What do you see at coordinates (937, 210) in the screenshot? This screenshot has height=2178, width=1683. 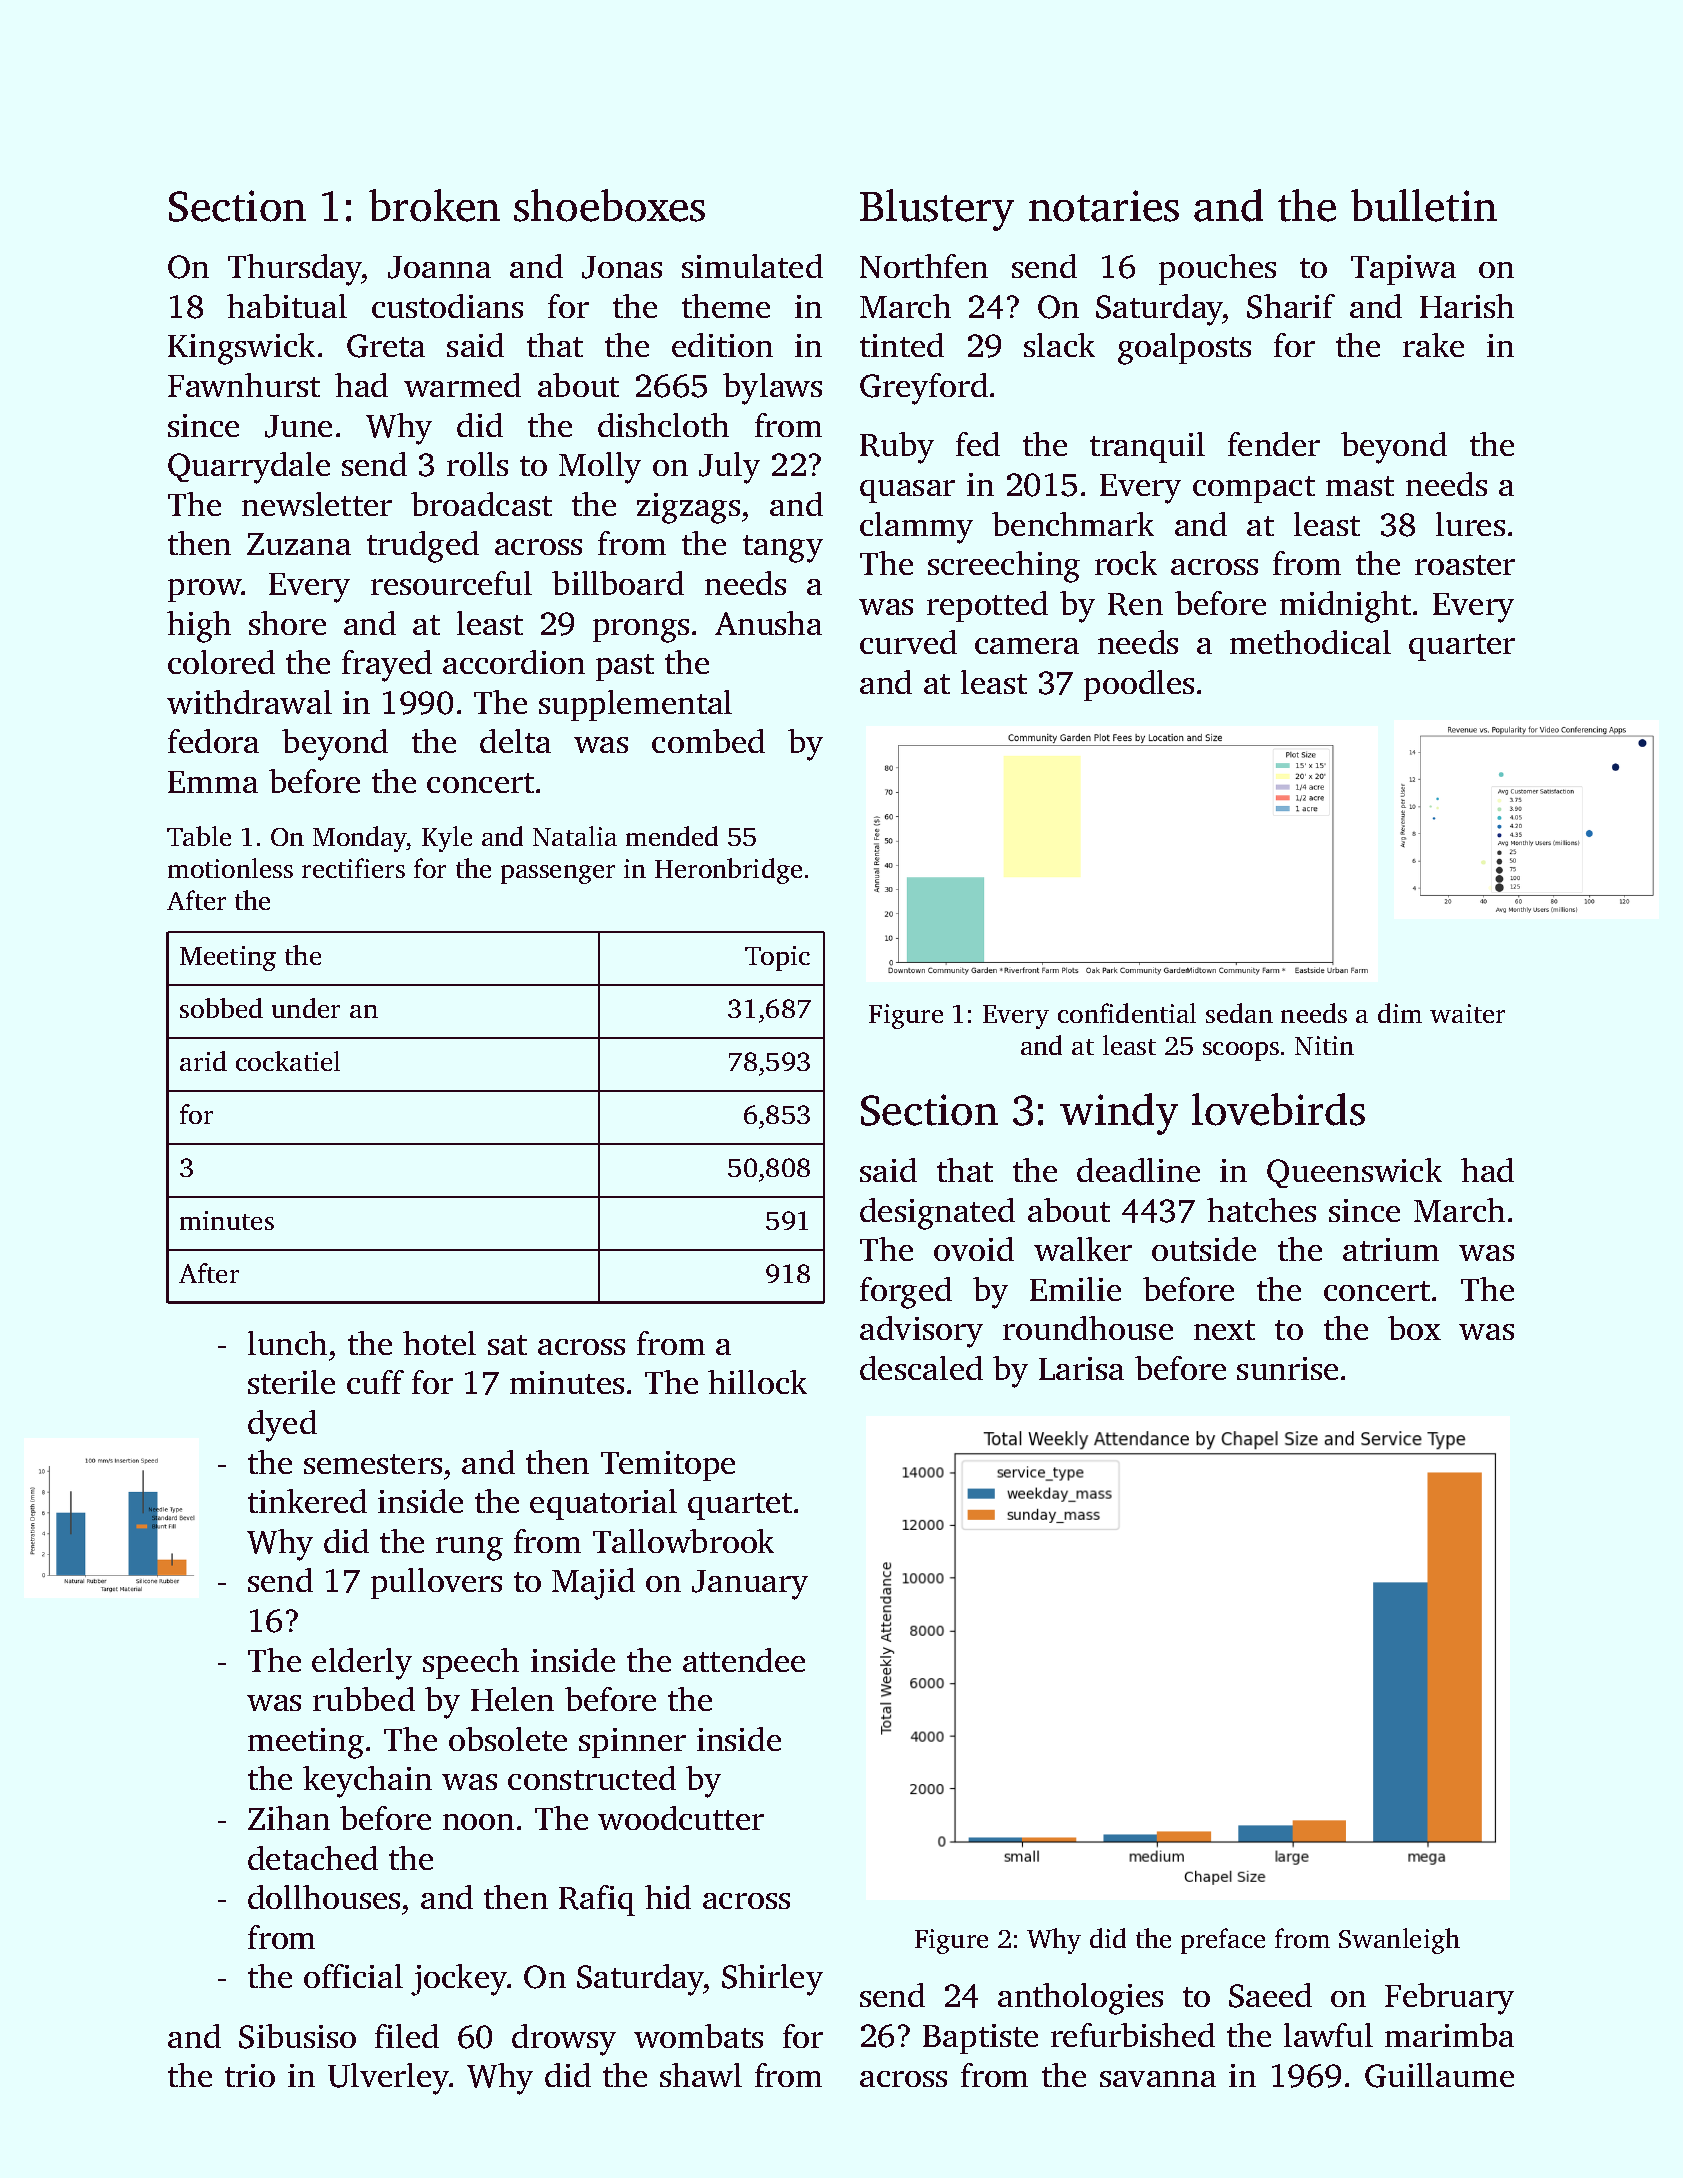 I see `Blustery` at bounding box center [937, 210].
